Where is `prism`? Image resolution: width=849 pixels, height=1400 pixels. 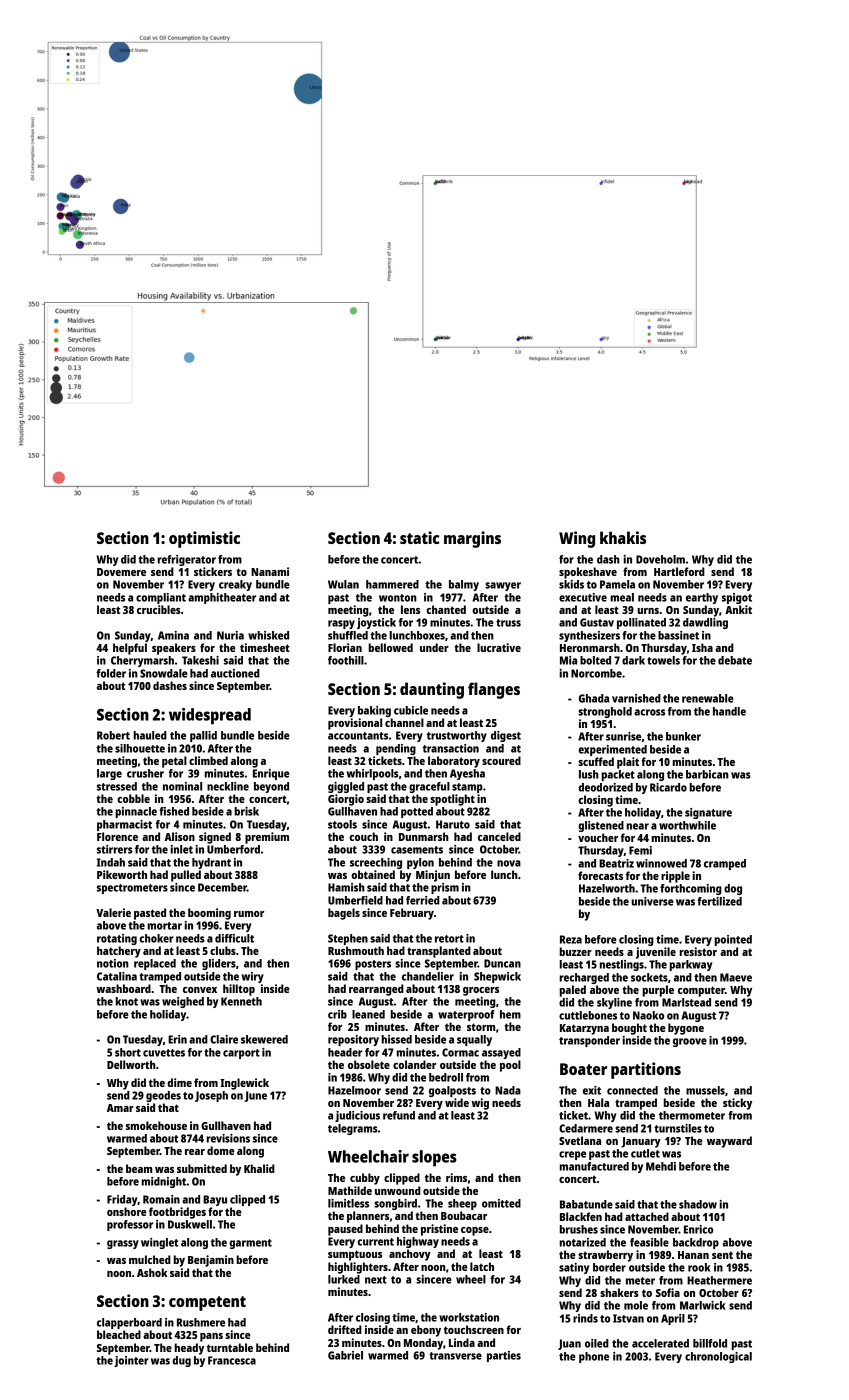
prism is located at coordinates (445, 888).
